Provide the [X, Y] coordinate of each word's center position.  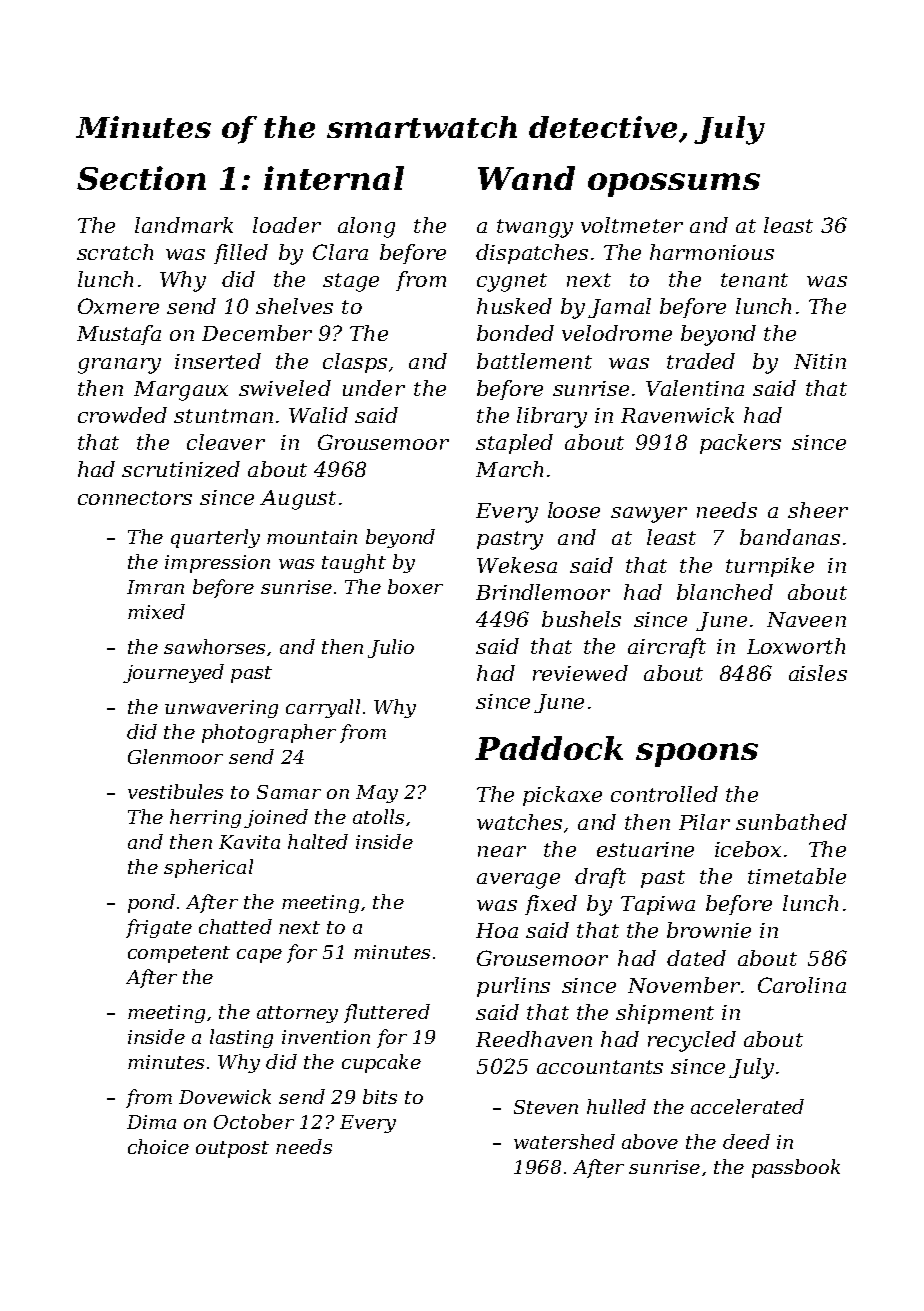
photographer [269, 733]
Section [141, 178]
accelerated [747, 1106]
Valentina [695, 388]
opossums [674, 185]
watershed [564, 1141]
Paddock [549, 748]
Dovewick [225, 1096]
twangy [535, 228]
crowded [122, 415]
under [374, 388]
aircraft [667, 648]
